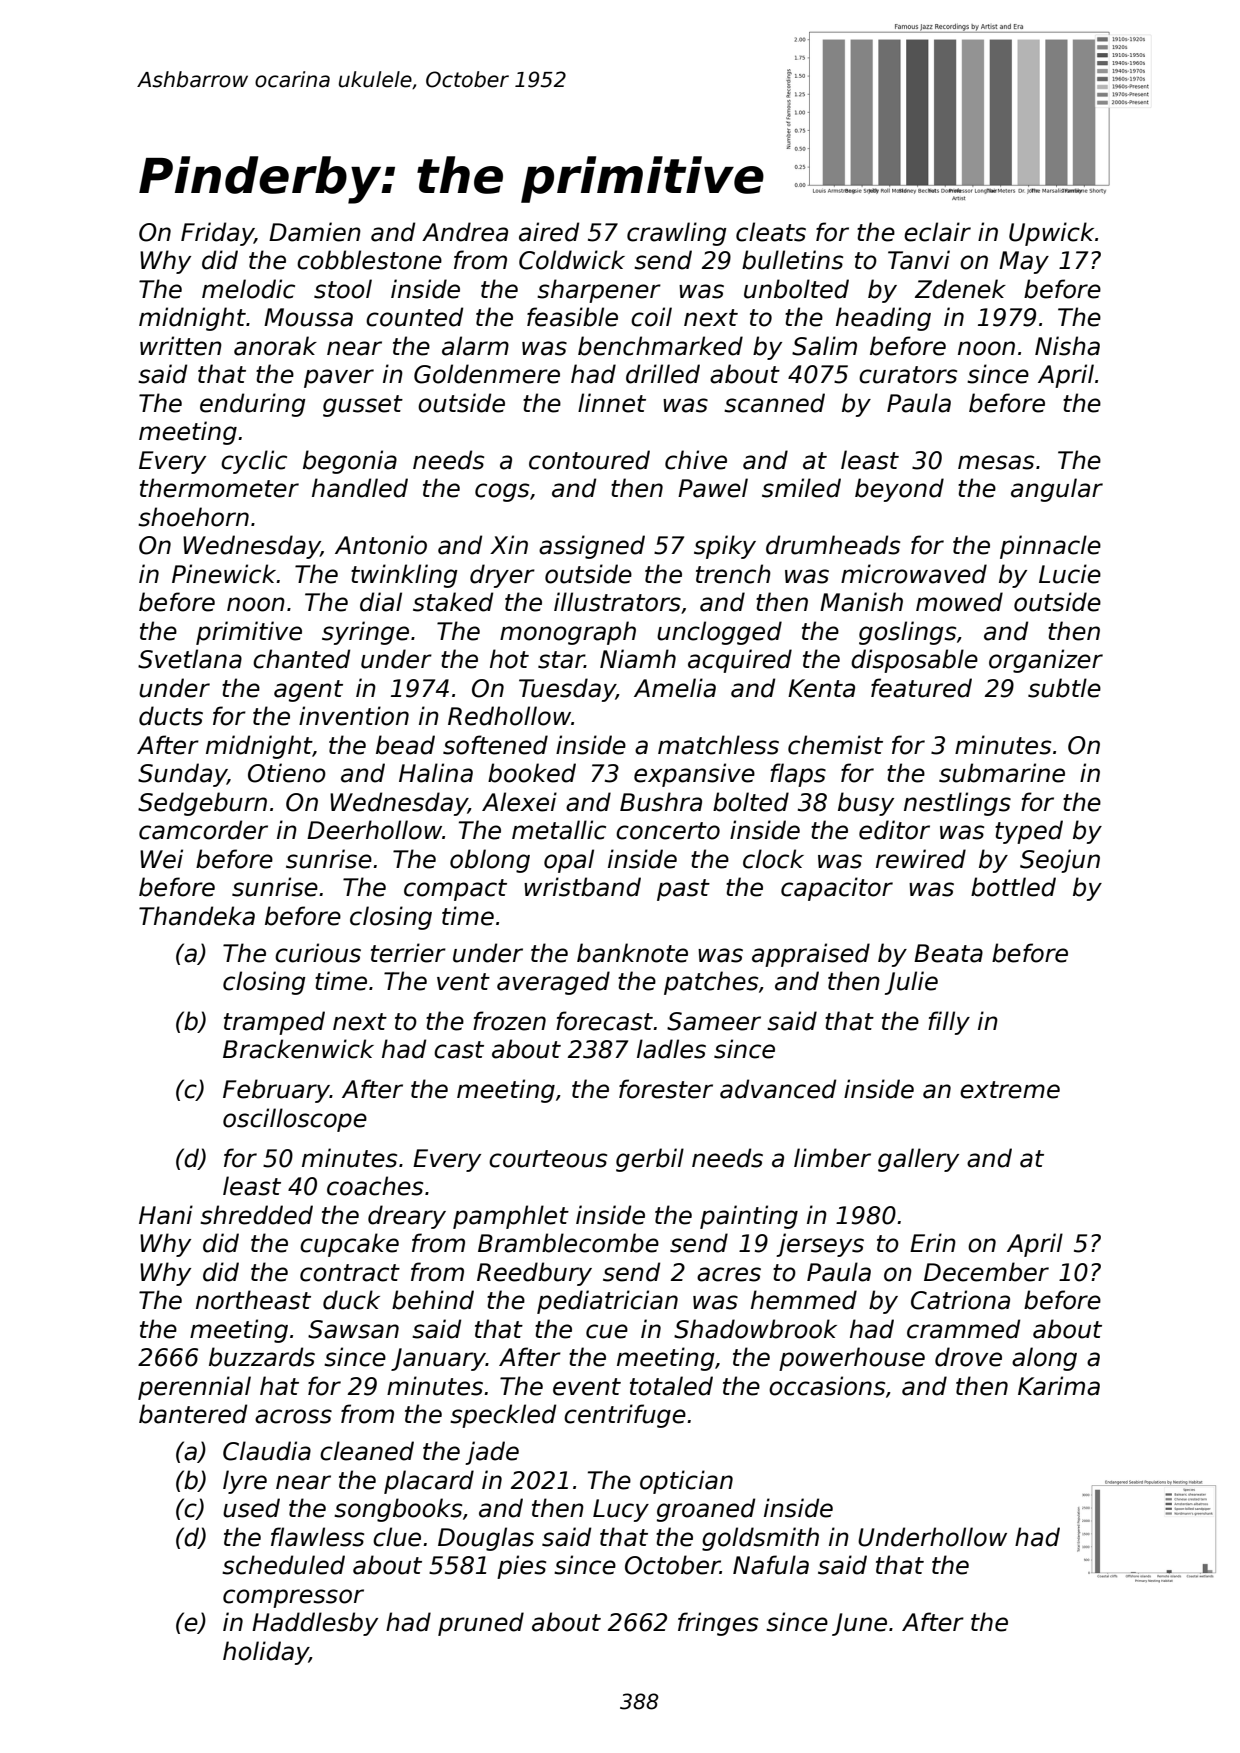 This screenshot has width=1240, height=1753. I want to click on Svetlana, so click(190, 659).
